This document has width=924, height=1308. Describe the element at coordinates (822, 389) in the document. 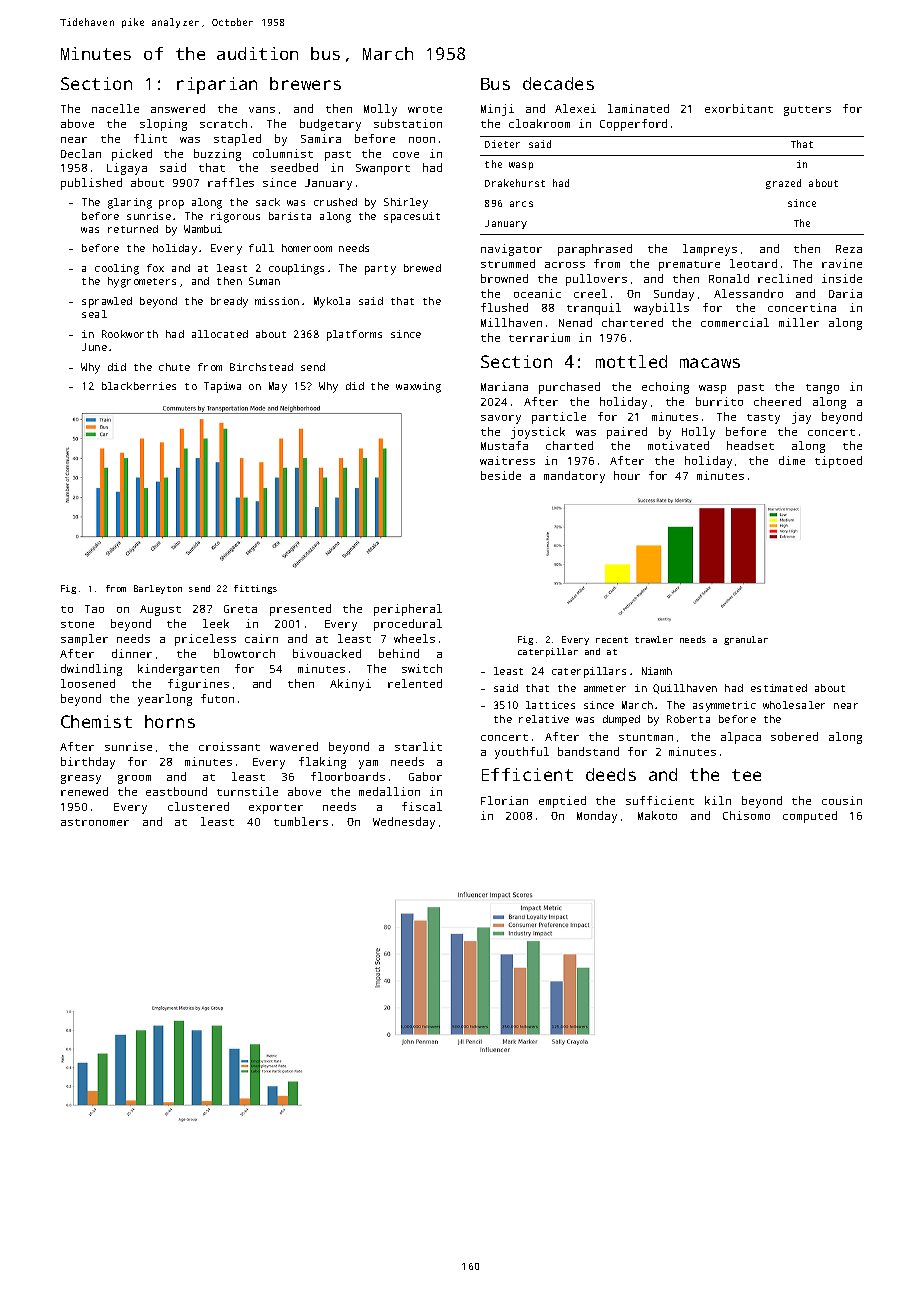

I see `tango` at that location.
